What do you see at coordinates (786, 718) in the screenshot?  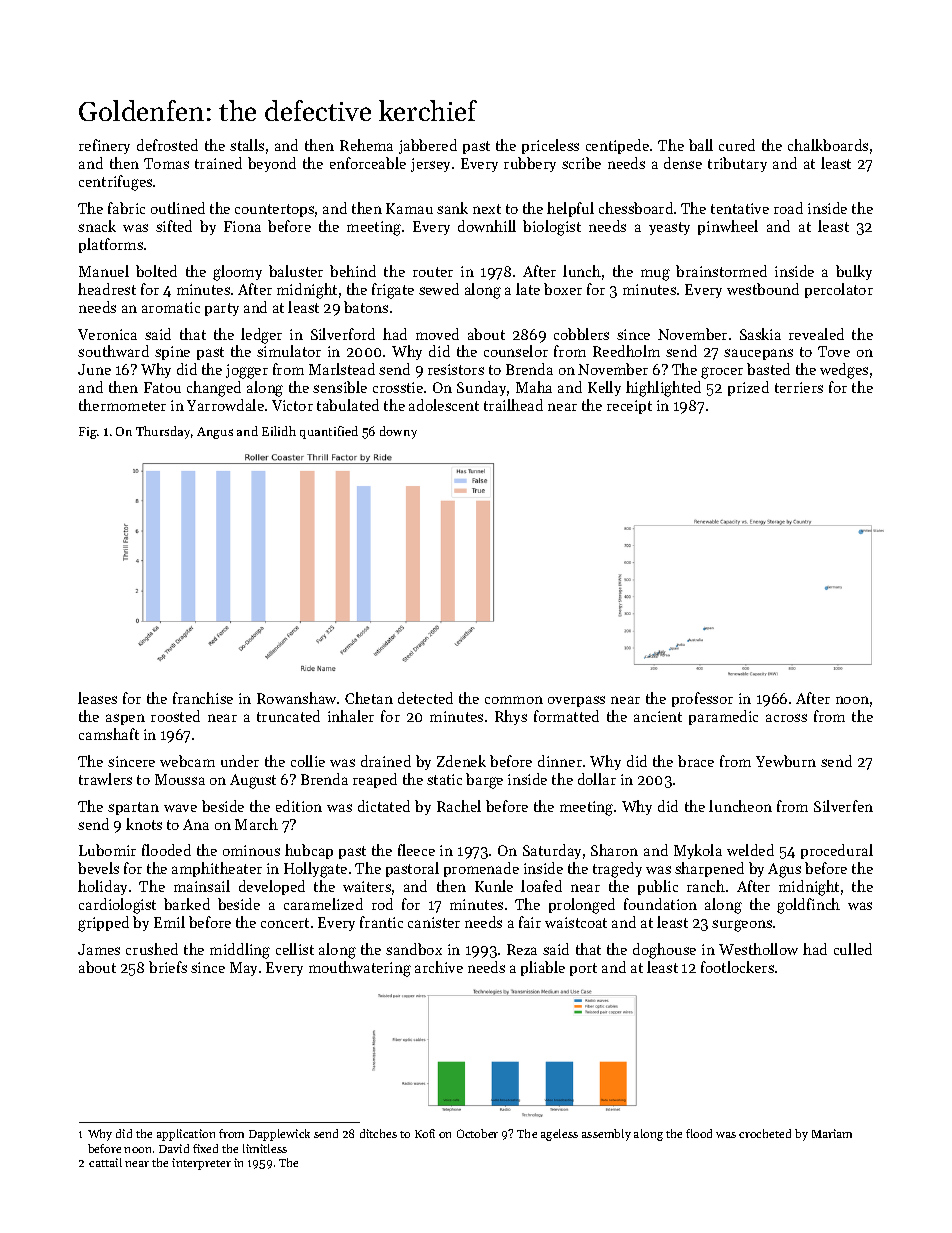 I see `across` at bounding box center [786, 718].
